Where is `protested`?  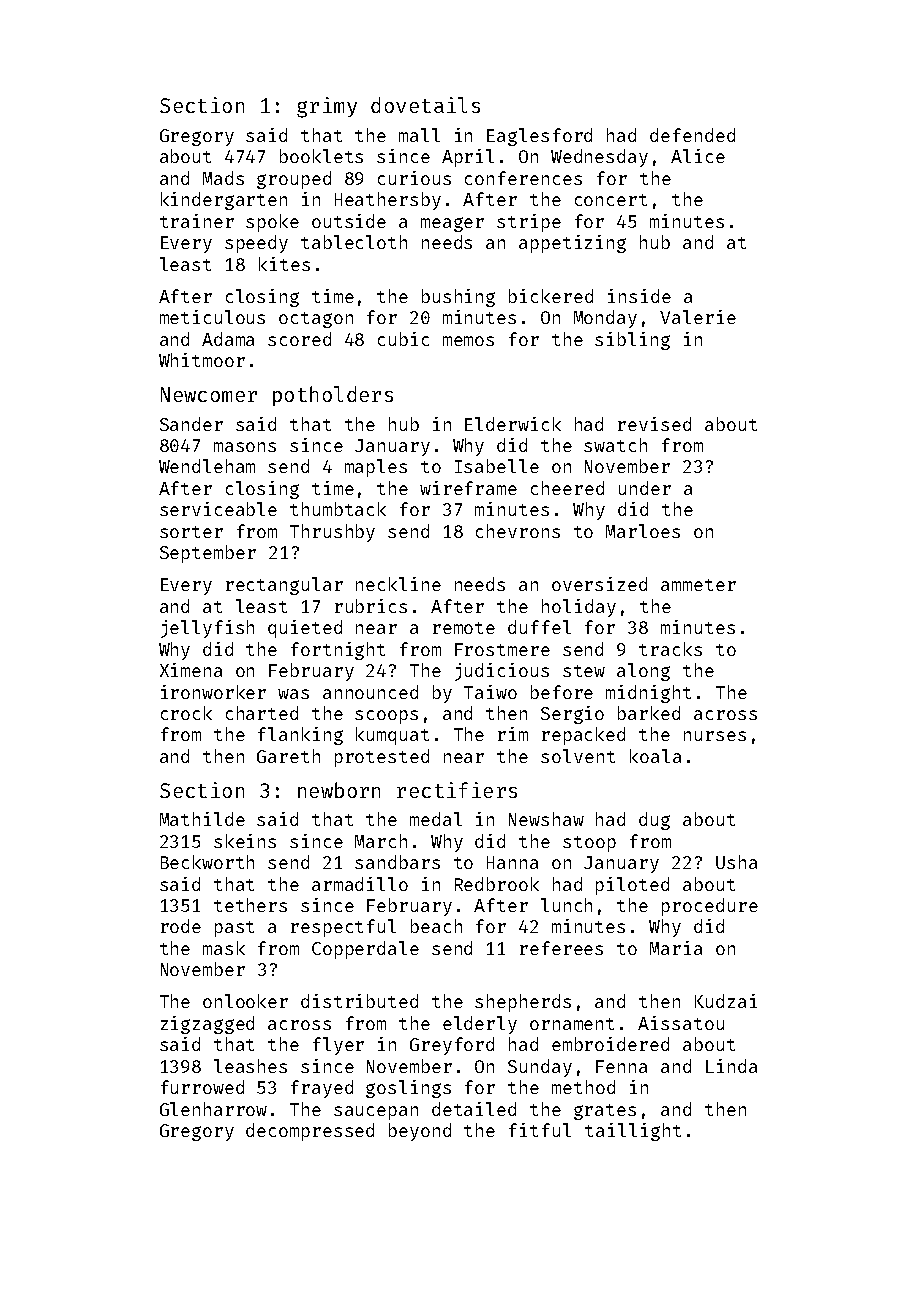
protested is located at coordinates (382, 758).
